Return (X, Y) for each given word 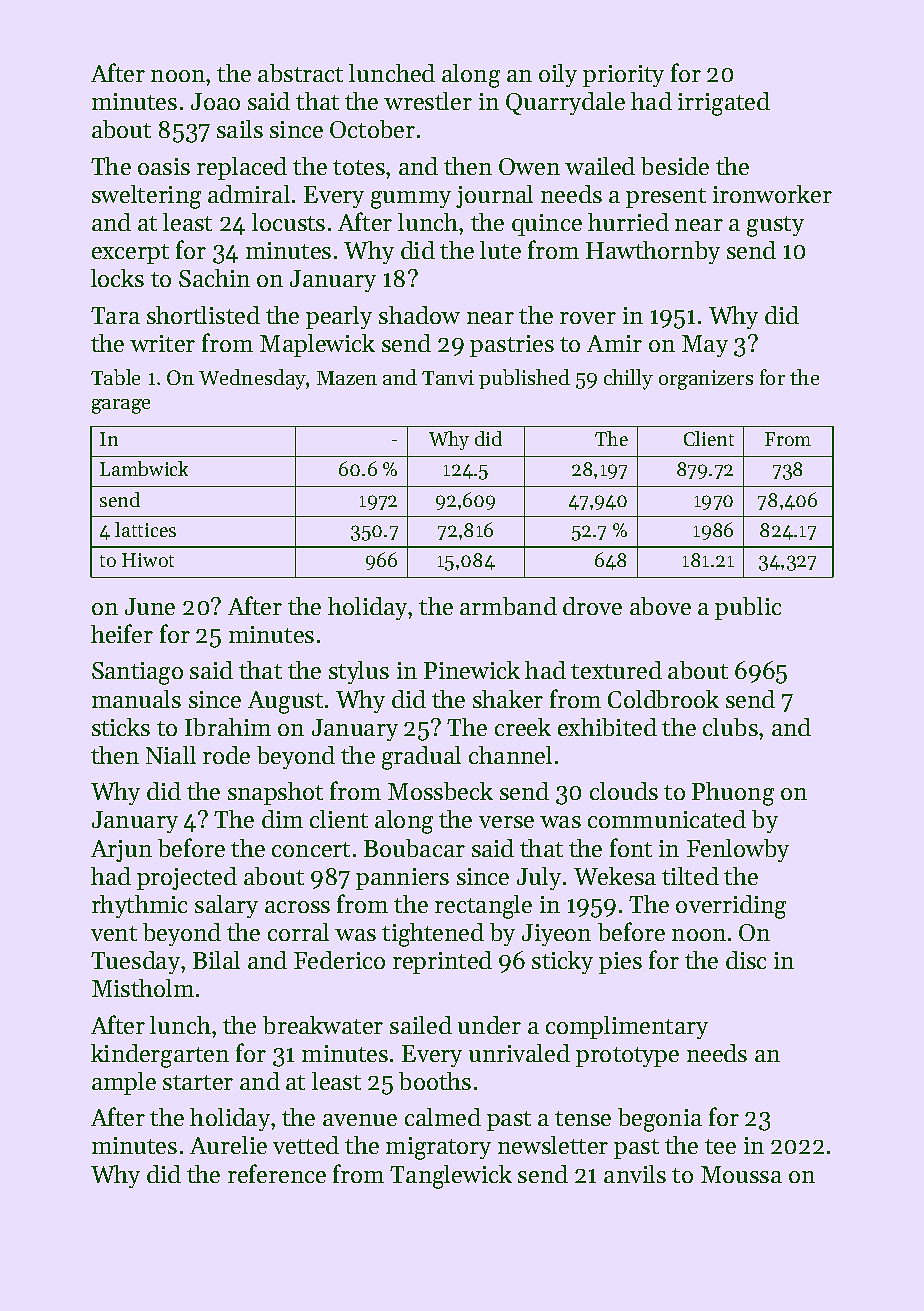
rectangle (483, 907)
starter (198, 1082)
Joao (215, 101)
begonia (660, 1120)
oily (558, 75)
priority (623, 76)
